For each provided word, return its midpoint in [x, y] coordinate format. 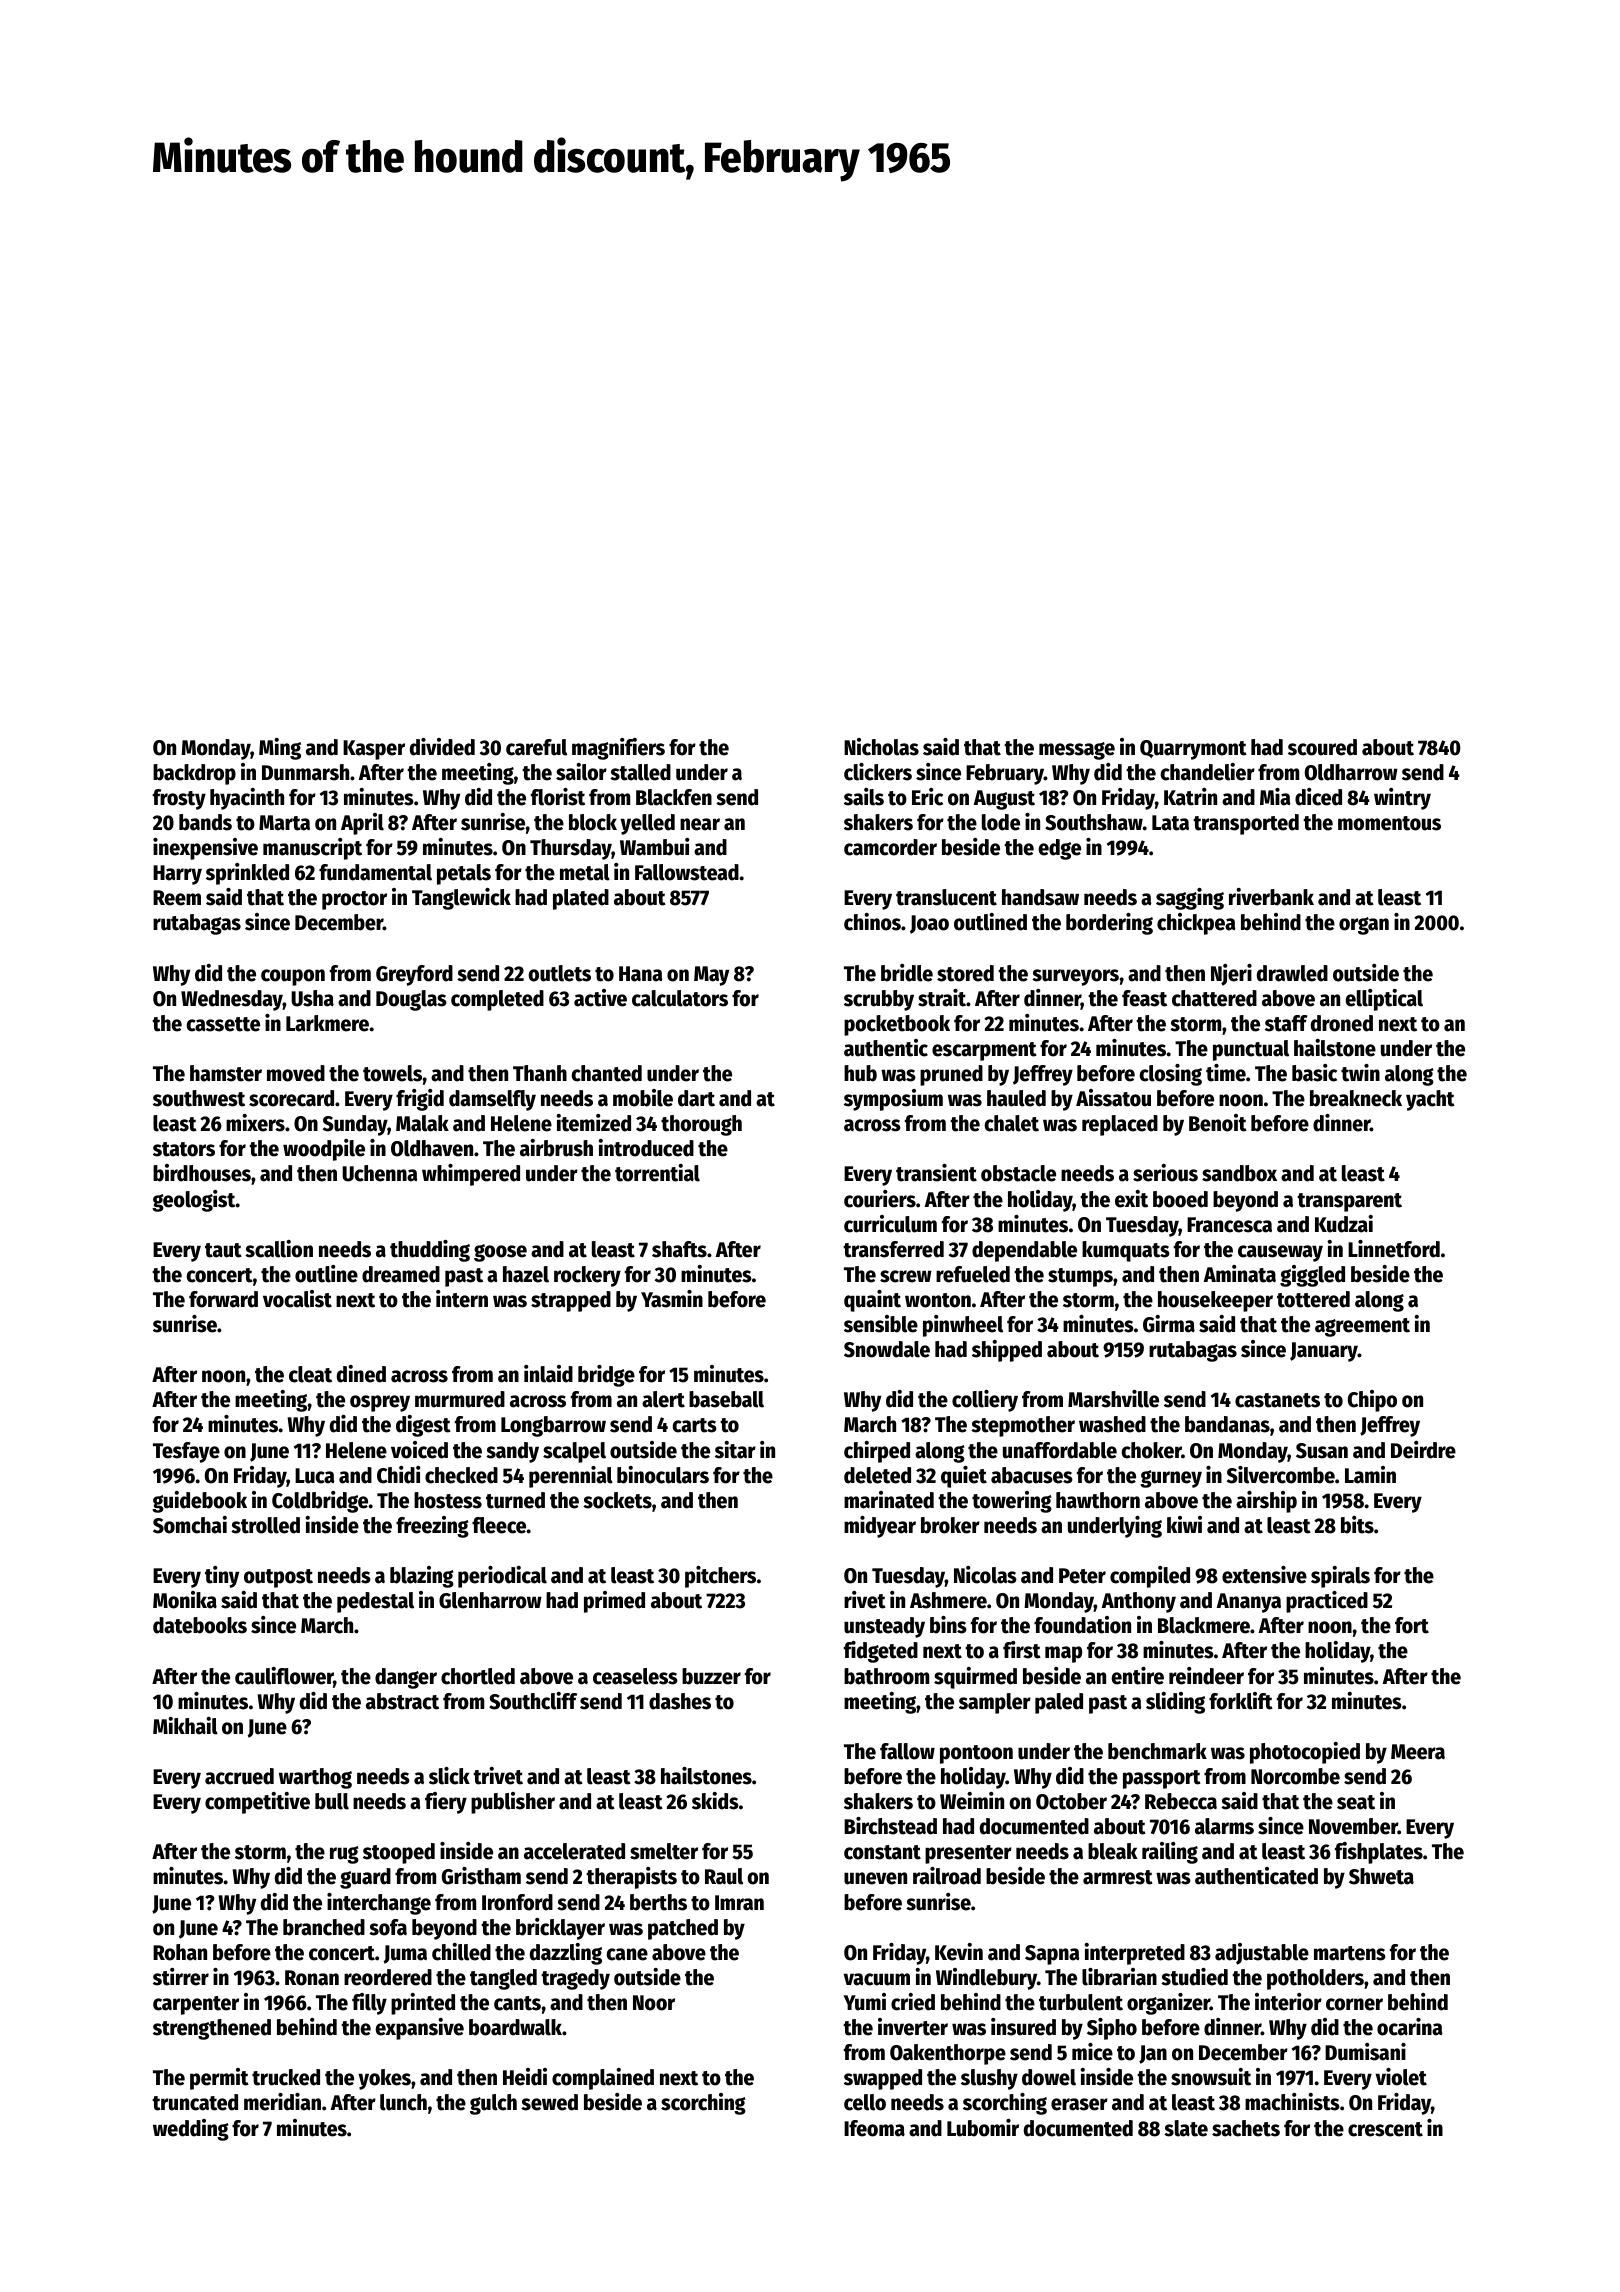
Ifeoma [874, 2128]
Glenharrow [490, 1600]
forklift [1241, 1701]
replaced [1120, 1125]
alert [663, 1399]
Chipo [1372, 1401]
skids [715, 1801]
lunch [403, 2102]
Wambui [655, 847]
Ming [280, 749]
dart [696, 1098]
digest [423, 1426]
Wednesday [232, 1000]
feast [1144, 998]
